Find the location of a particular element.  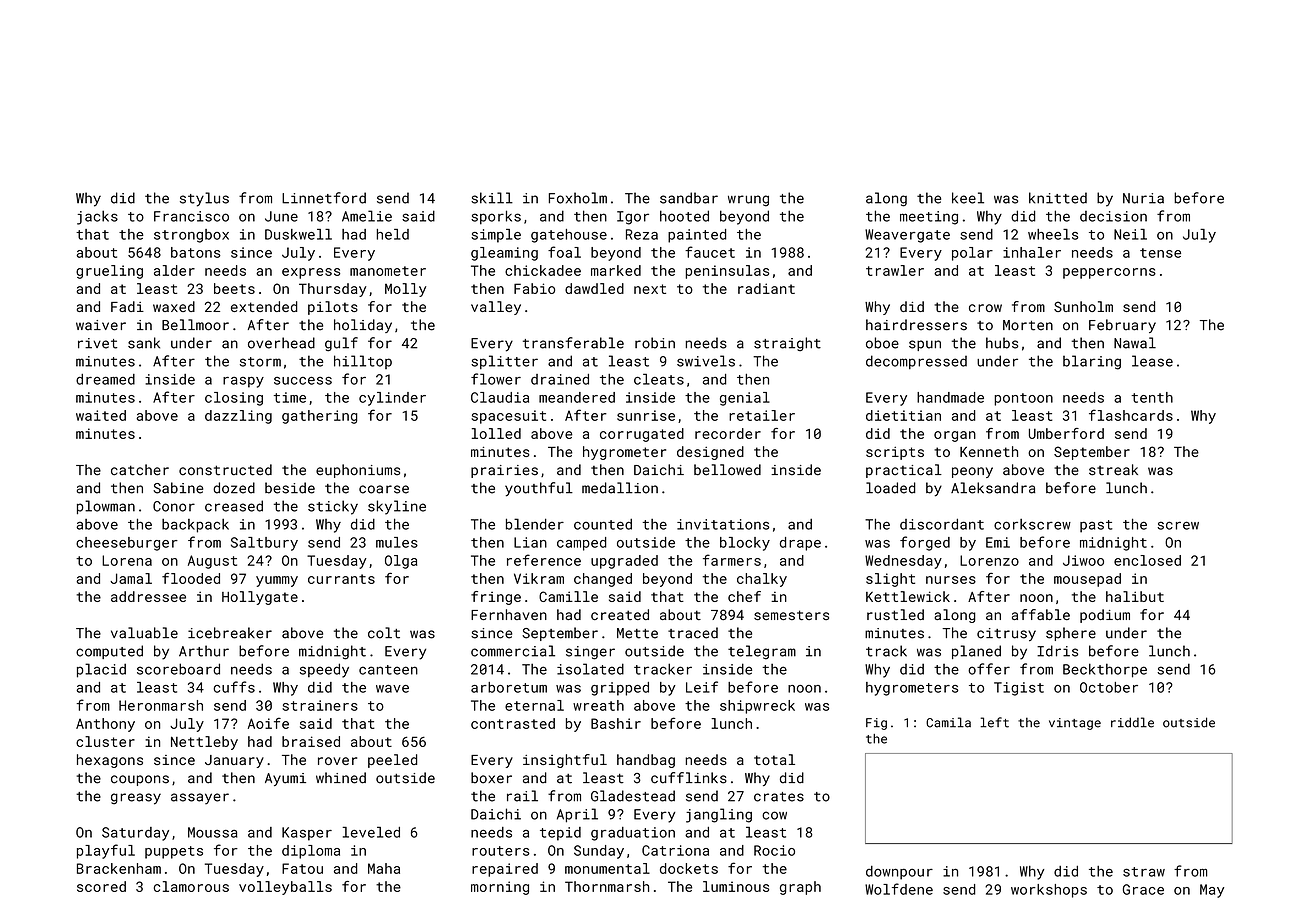

swivels is located at coordinates (706, 361).
